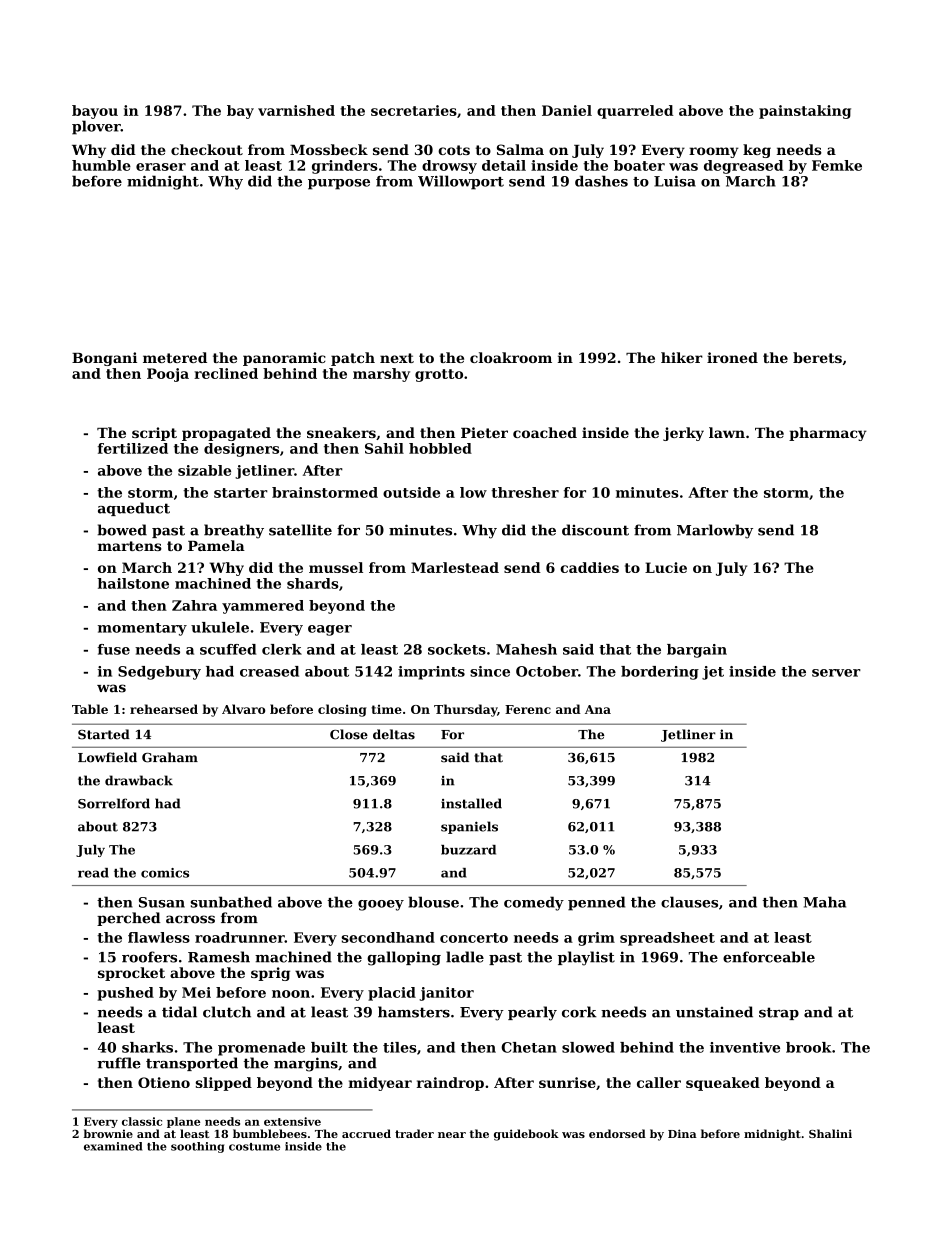 The height and width of the screenshot is (1233, 952). What do you see at coordinates (384, 448) in the screenshot?
I see `Sahil` at bounding box center [384, 448].
